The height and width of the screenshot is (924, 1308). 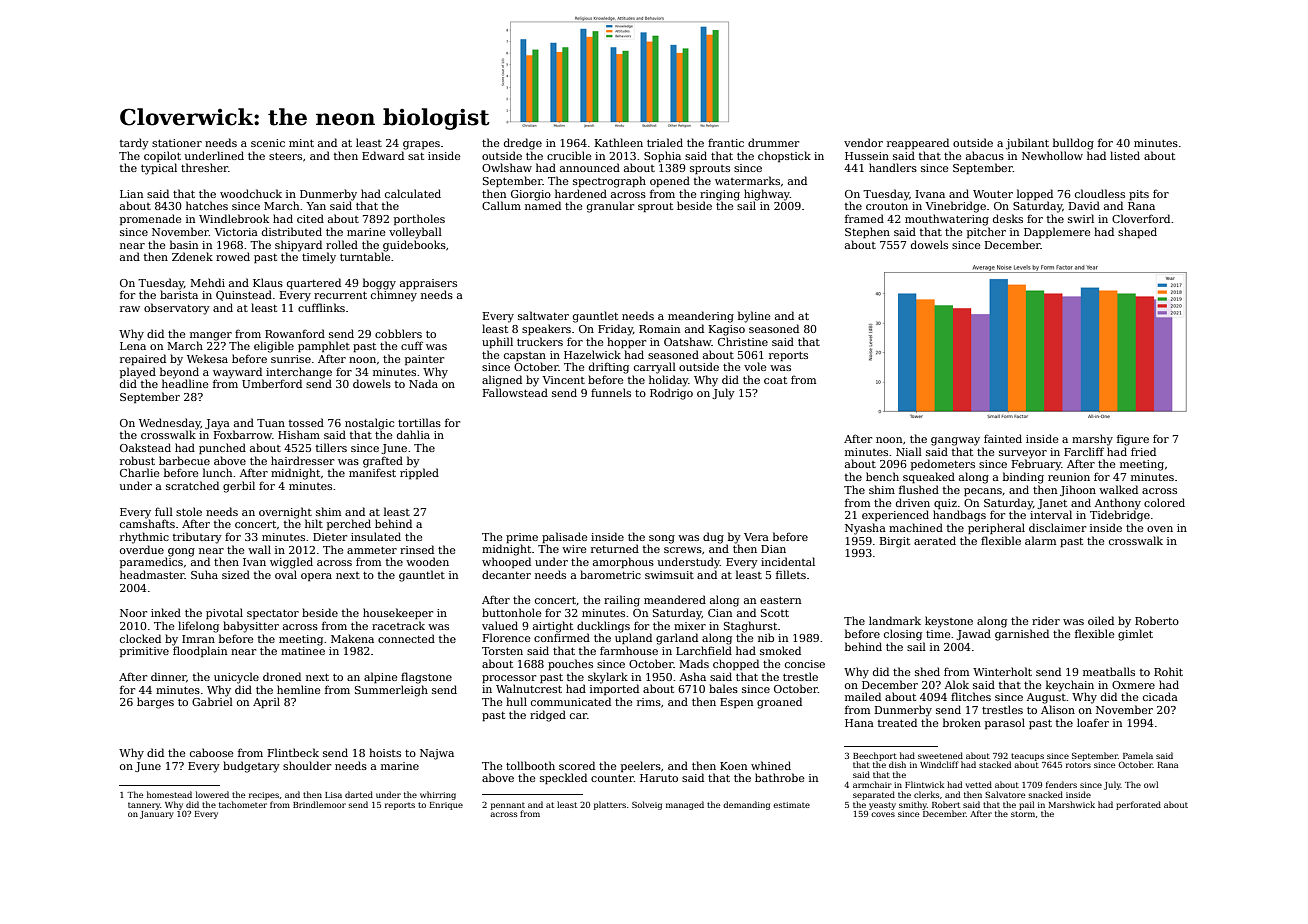 What do you see at coordinates (662, 539) in the screenshot?
I see `song` at bounding box center [662, 539].
